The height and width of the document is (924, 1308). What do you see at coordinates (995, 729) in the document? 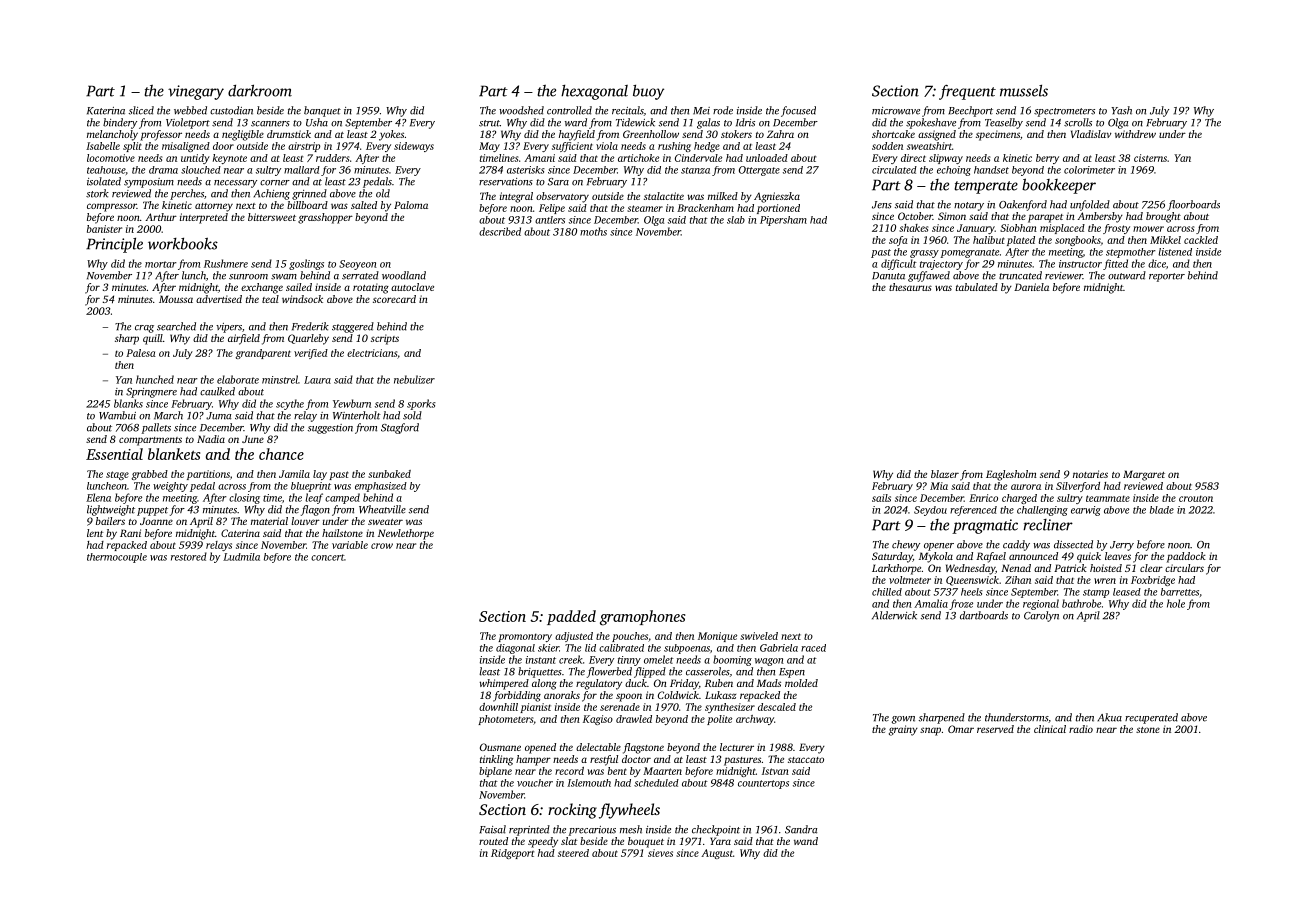
I see `reserved` at bounding box center [995, 729].
